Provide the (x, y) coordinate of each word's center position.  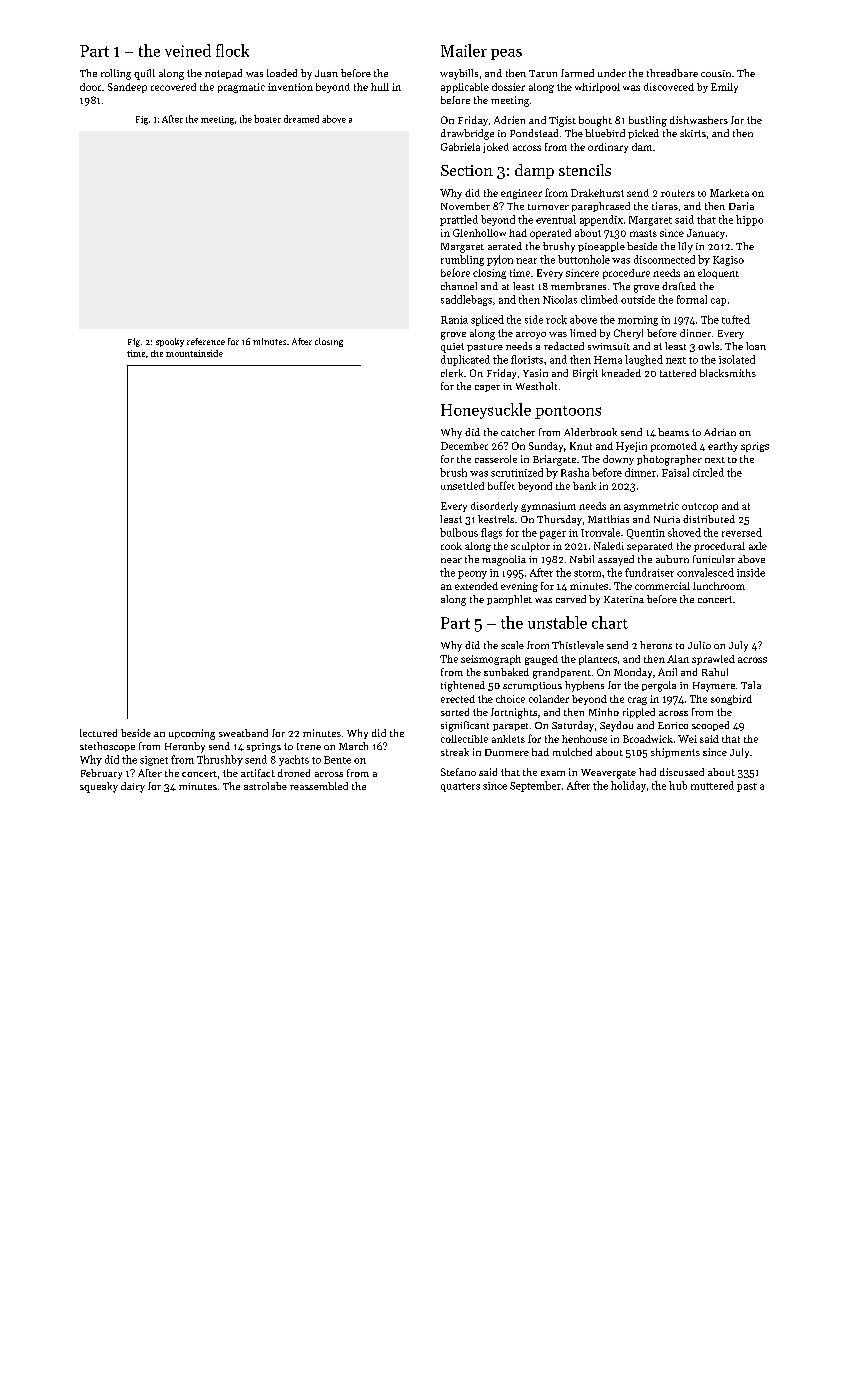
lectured (98, 733)
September (535, 786)
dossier (508, 87)
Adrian (720, 432)
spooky (170, 342)
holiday (628, 786)
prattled (459, 220)
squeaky (99, 787)
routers (678, 193)
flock (232, 50)
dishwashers (699, 120)
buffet (501, 485)
